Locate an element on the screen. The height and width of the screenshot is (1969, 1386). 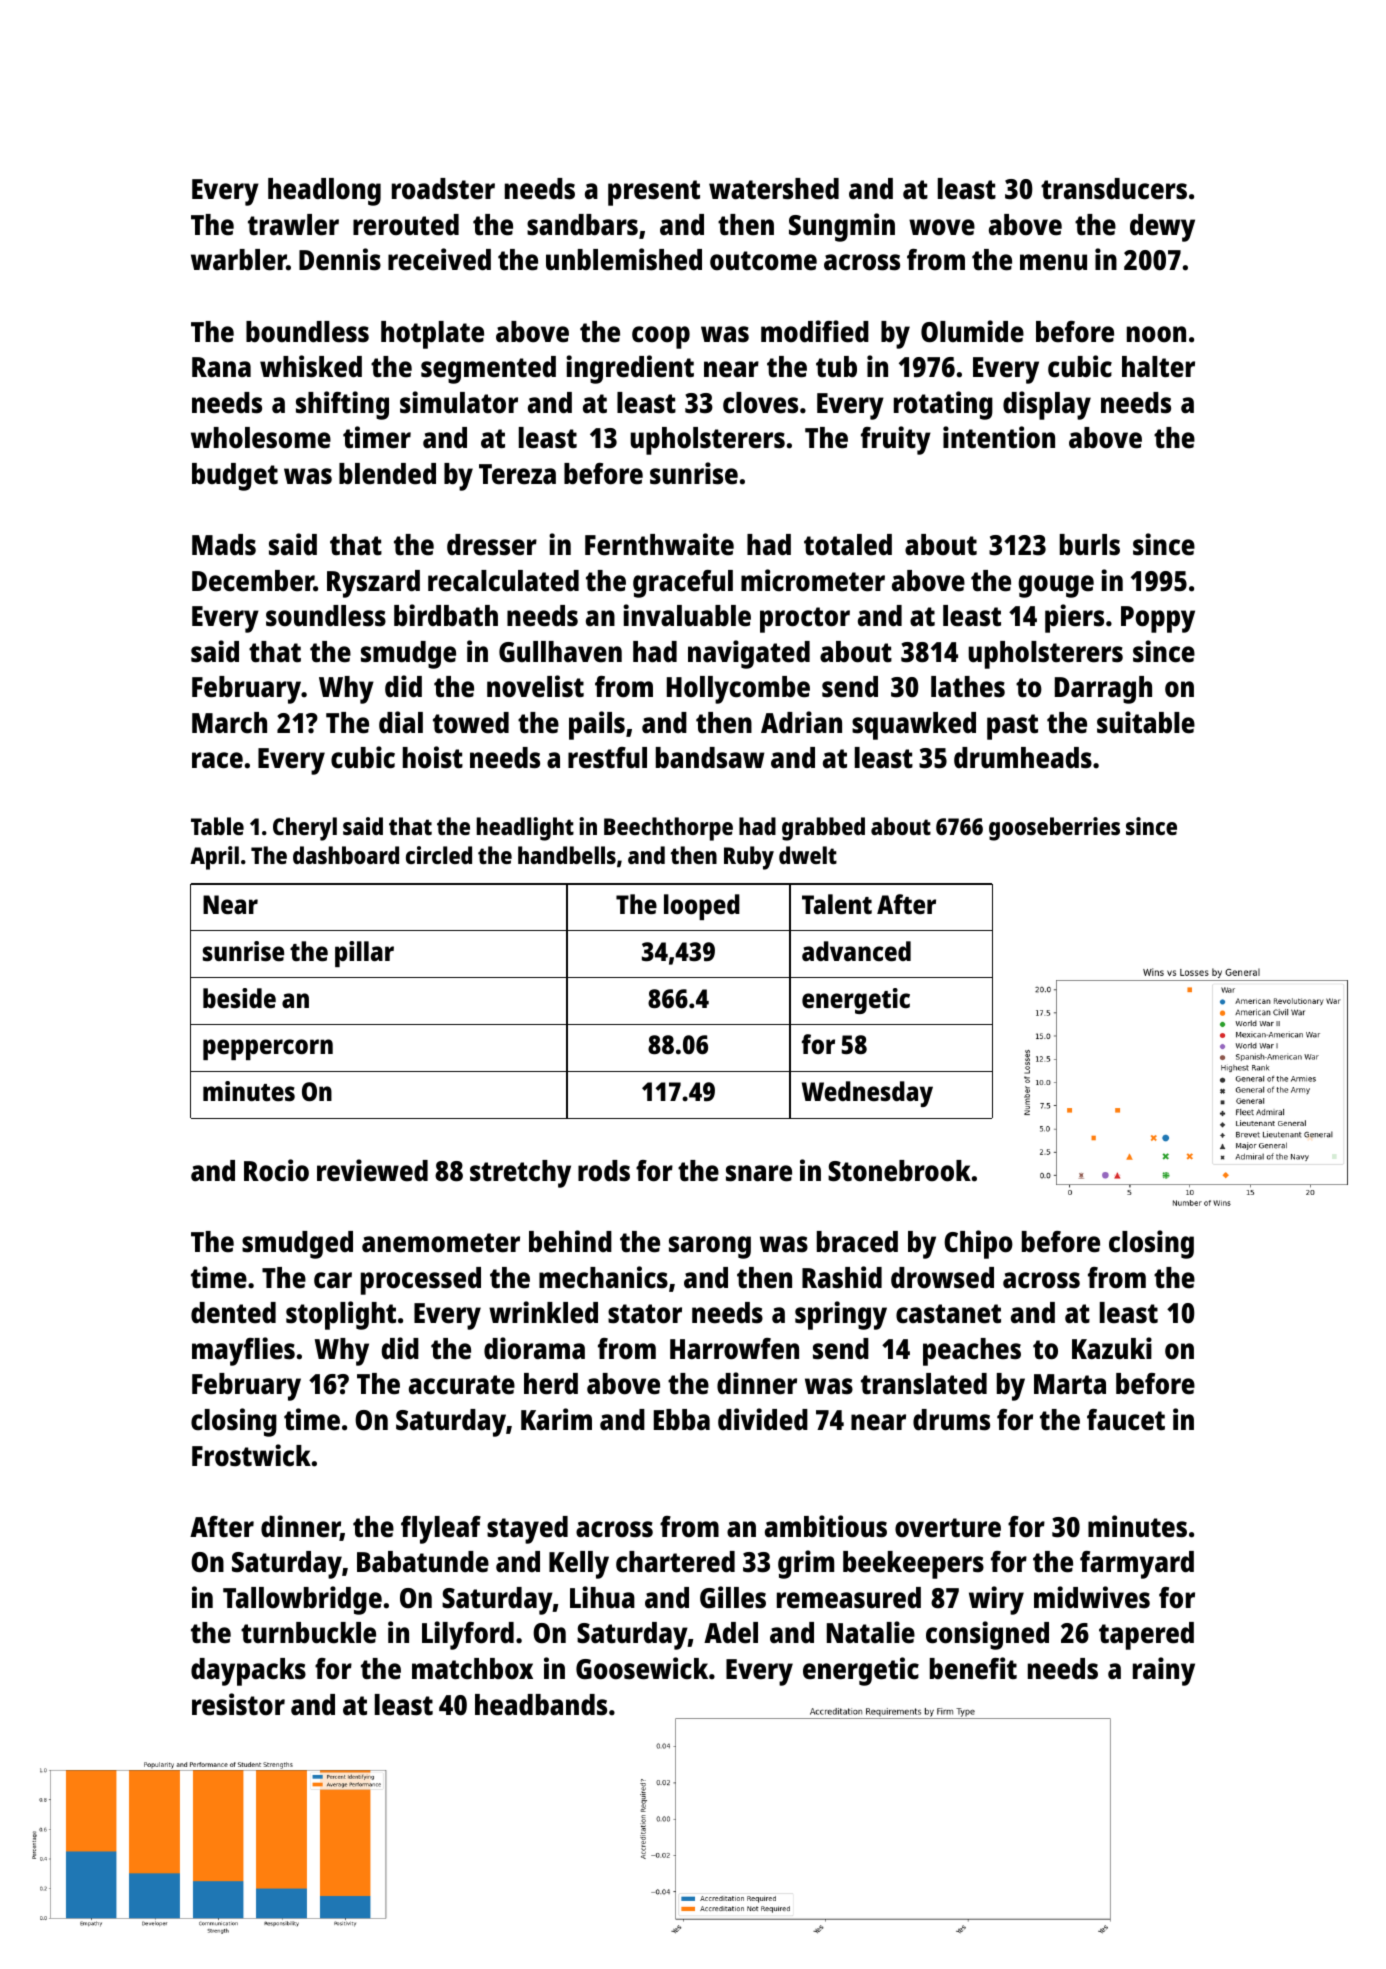
Gullhaven is located at coordinates (560, 652).
